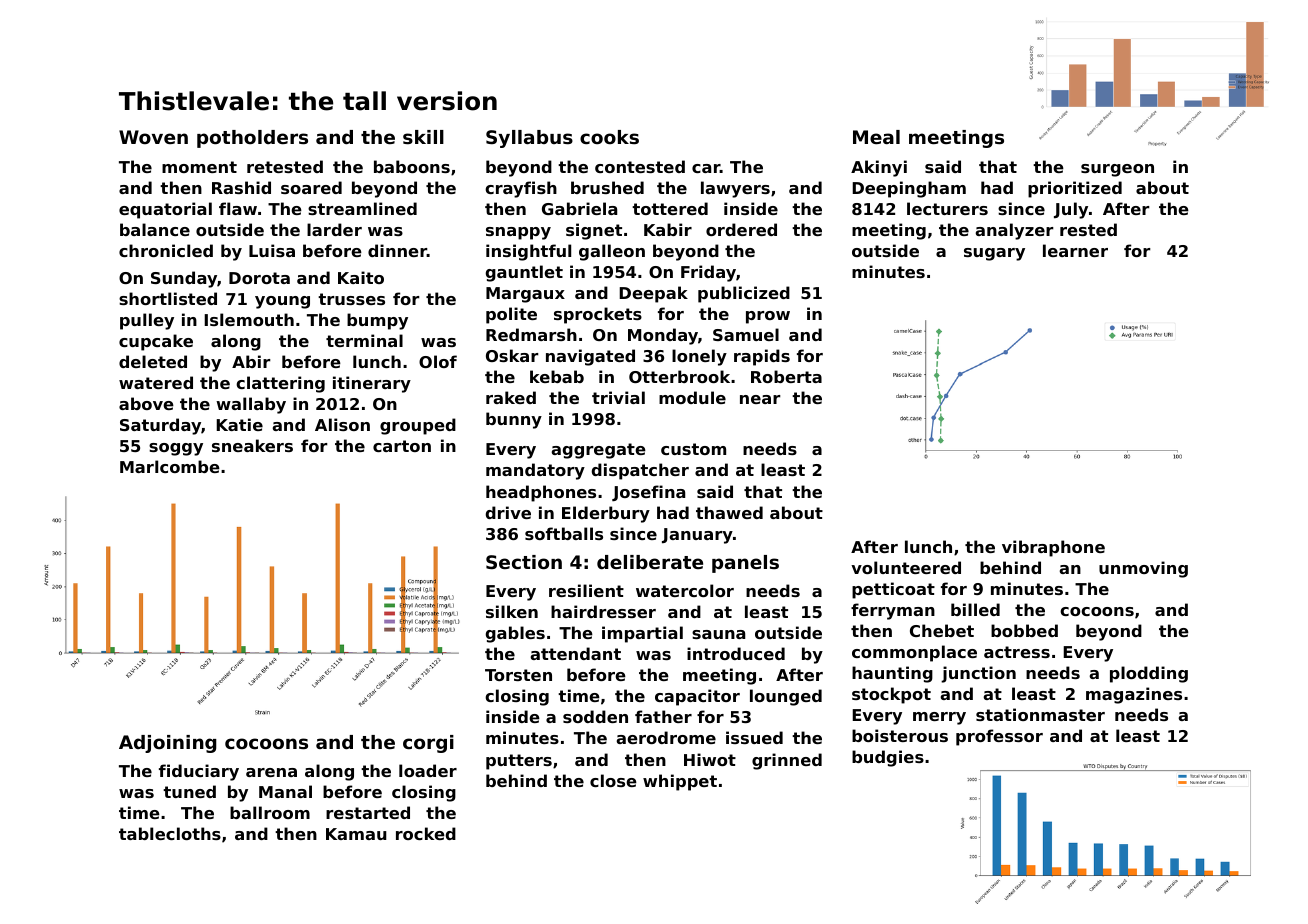 This image has width=1308, height=924. What do you see at coordinates (541, 493) in the image?
I see `headphones` at bounding box center [541, 493].
